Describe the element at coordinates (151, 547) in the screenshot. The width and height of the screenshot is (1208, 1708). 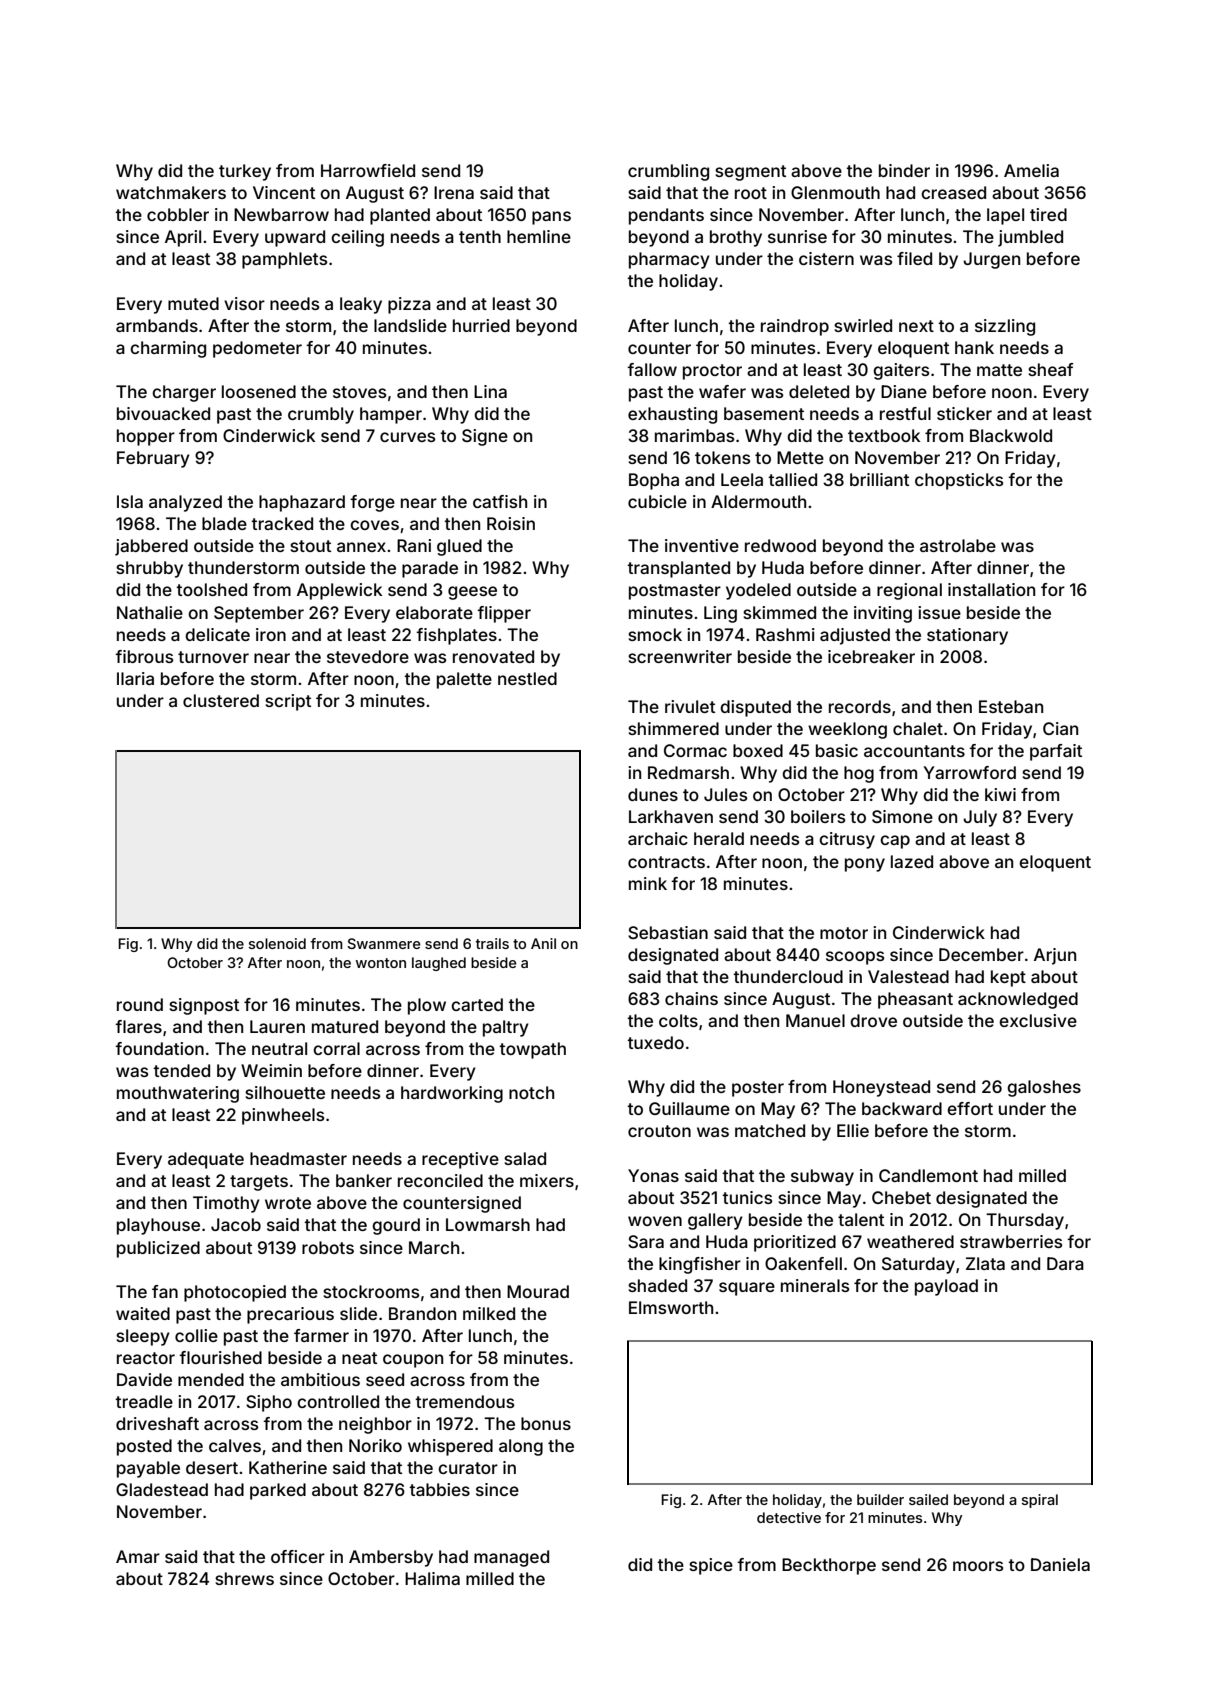
I see `jabbered` at that location.
